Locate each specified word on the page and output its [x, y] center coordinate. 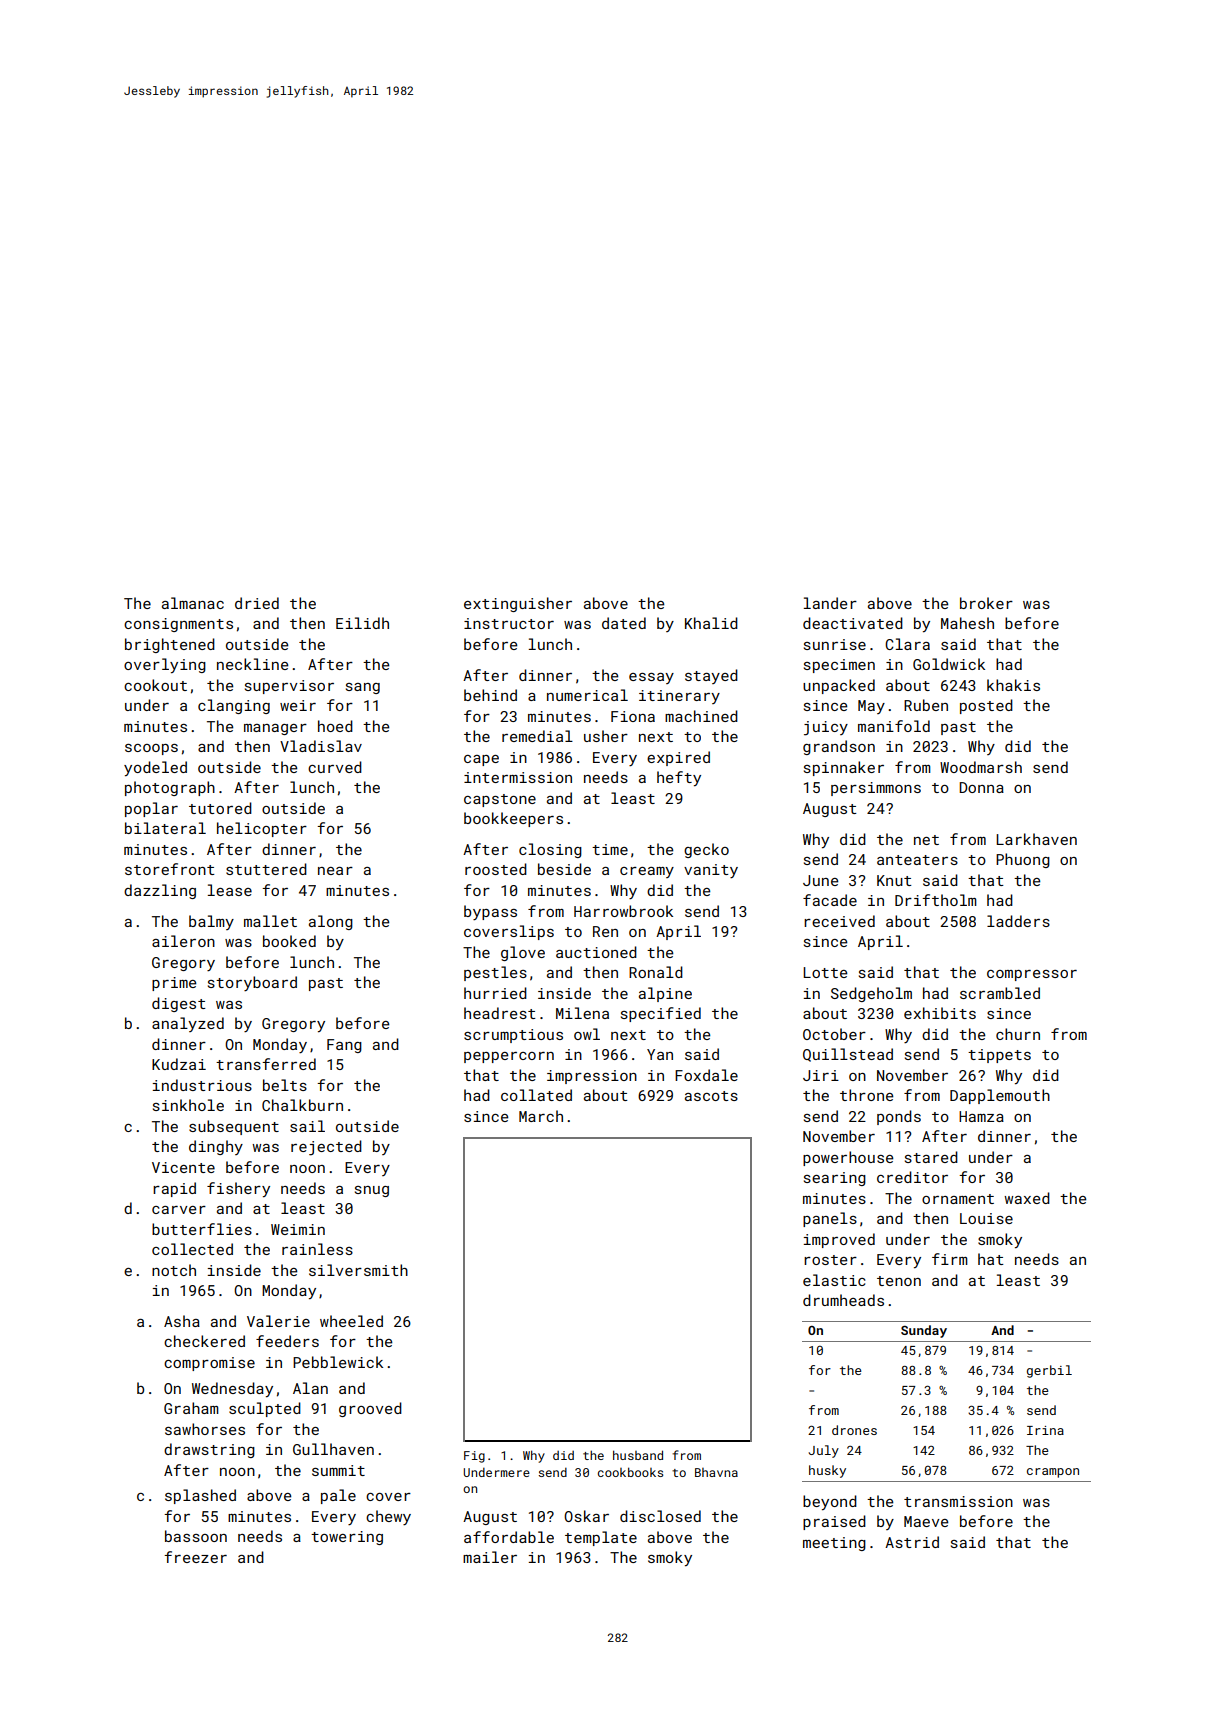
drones [854, 1430]
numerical [587, 695]
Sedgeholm [871, 994]
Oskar [586, 1516]
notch [174, 1270]
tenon [899, 1281]
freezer [195, 1557]
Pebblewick [338, 1362]
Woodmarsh [981, 767]
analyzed [188, 1024]
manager [275, 729]
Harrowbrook [623, 911]
